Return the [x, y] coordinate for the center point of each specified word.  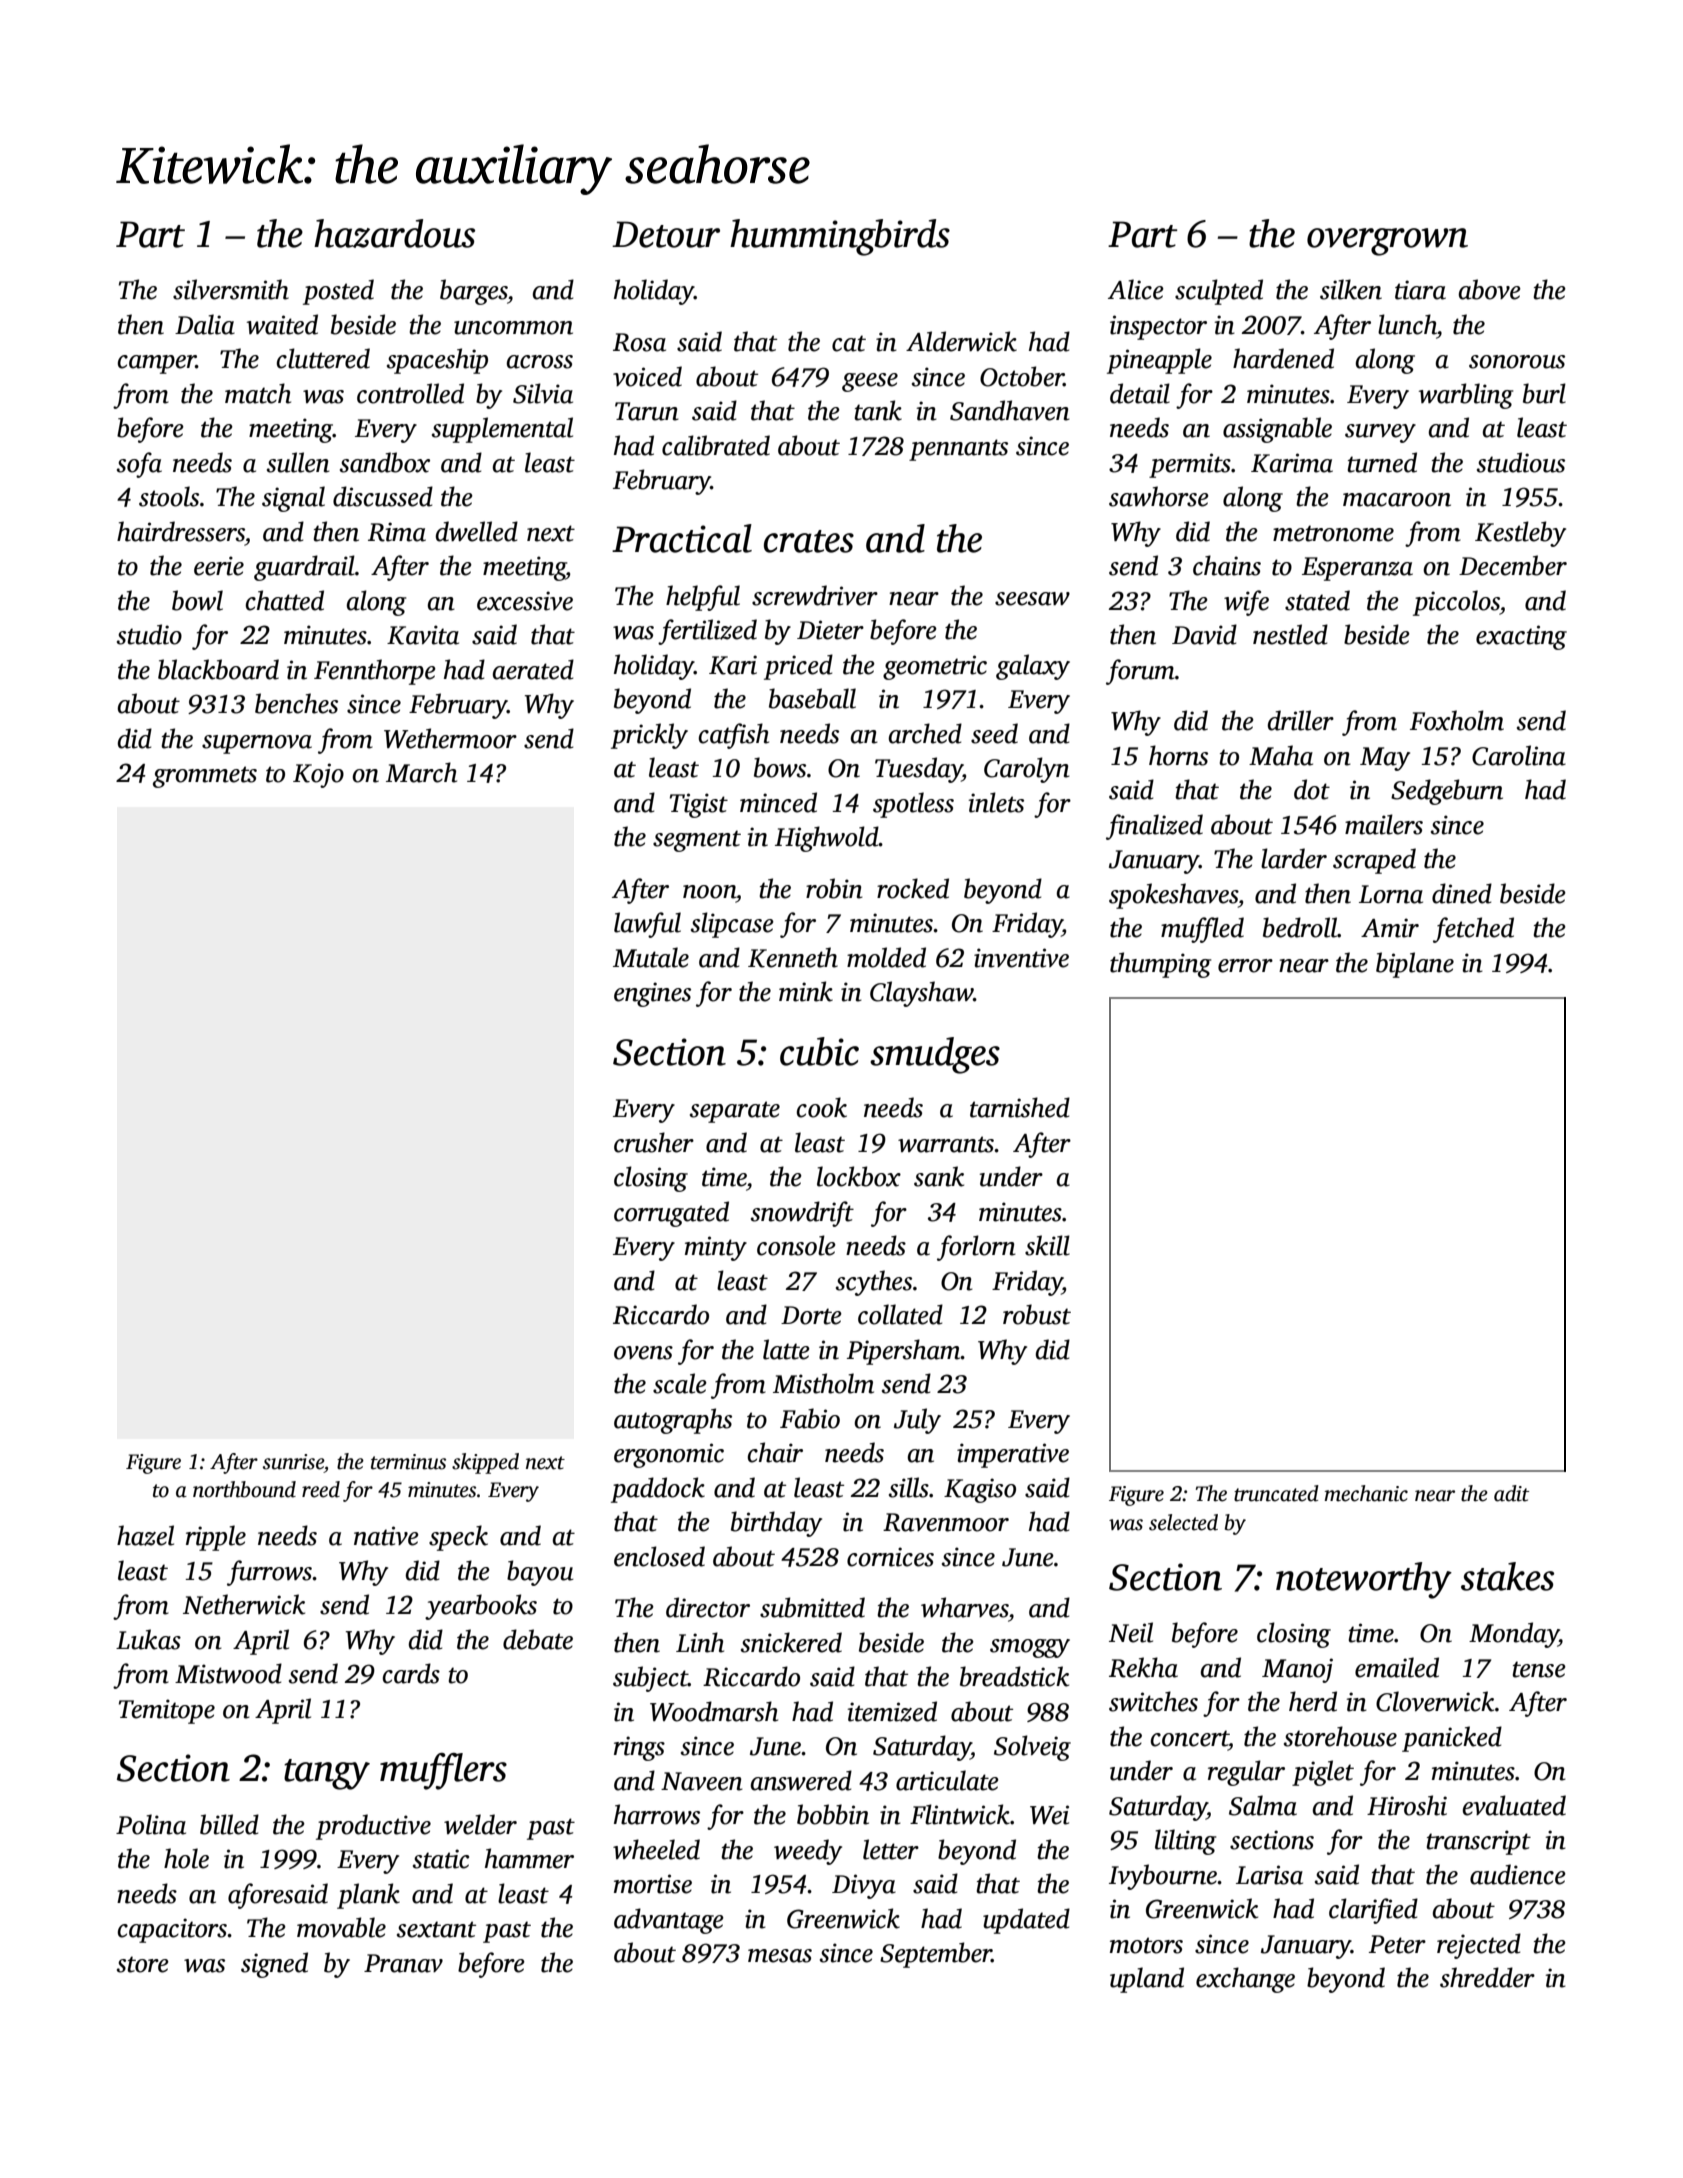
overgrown [1387, 242]
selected [1183, 1522]
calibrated [716, 445]
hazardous [394, 233]
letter [891, 1849]
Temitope [167, 1711]
